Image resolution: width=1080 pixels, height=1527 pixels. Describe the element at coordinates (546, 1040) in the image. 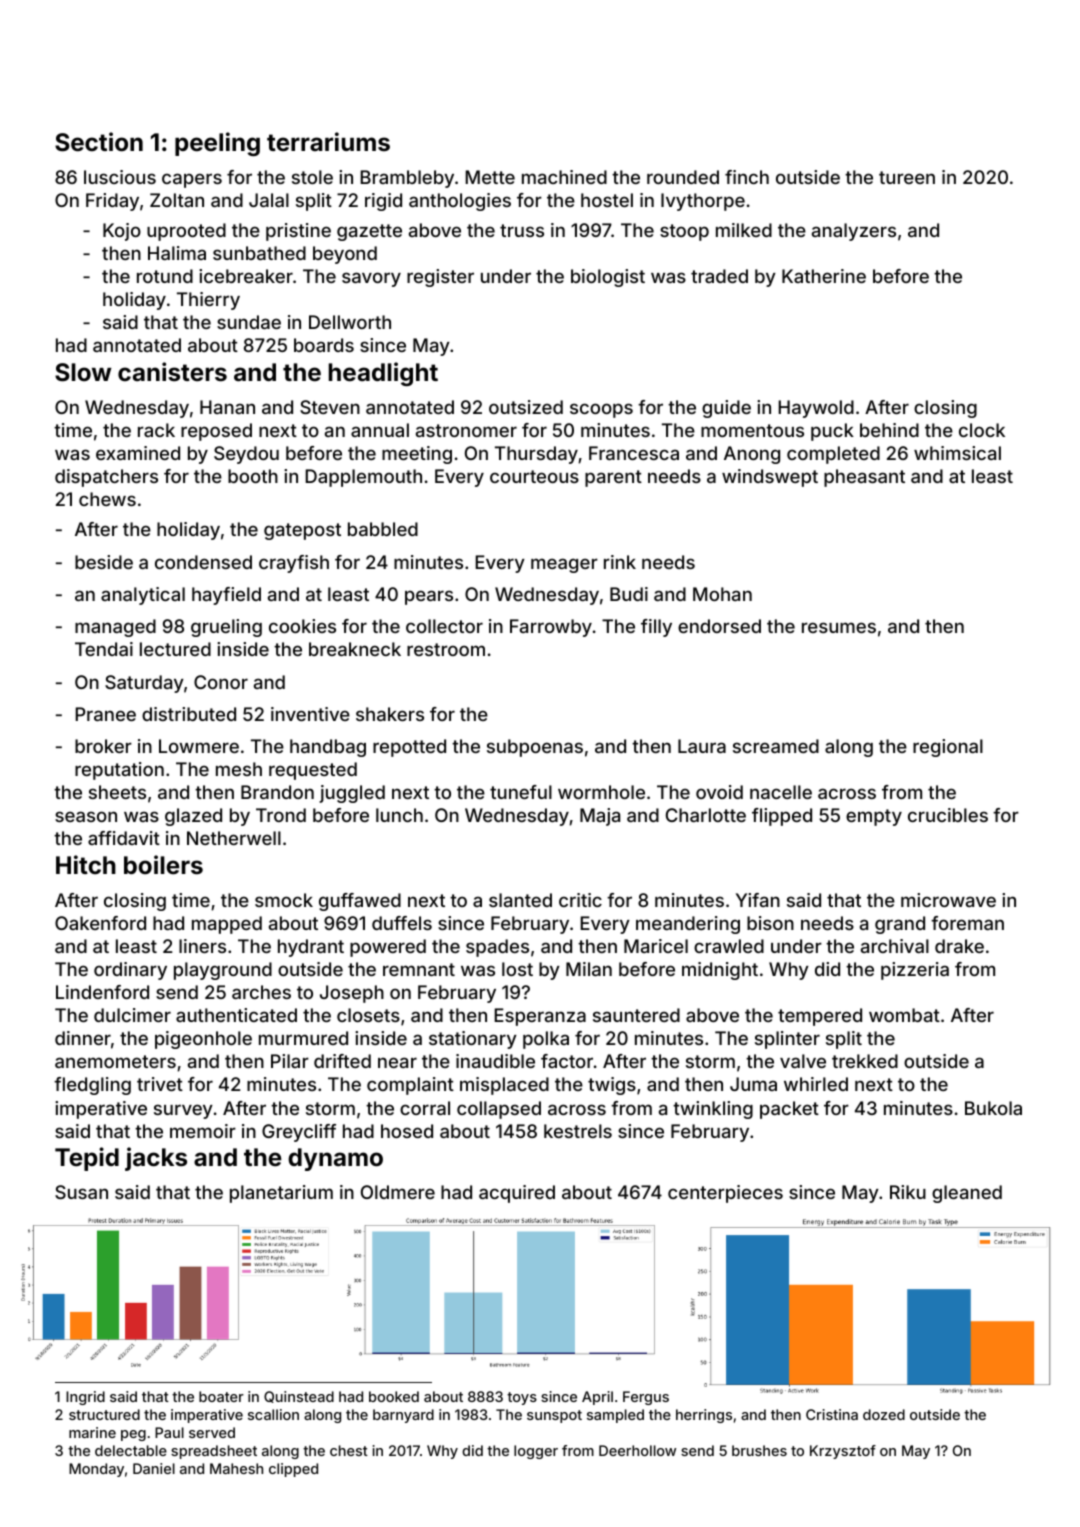

I see `polka` at that location.
